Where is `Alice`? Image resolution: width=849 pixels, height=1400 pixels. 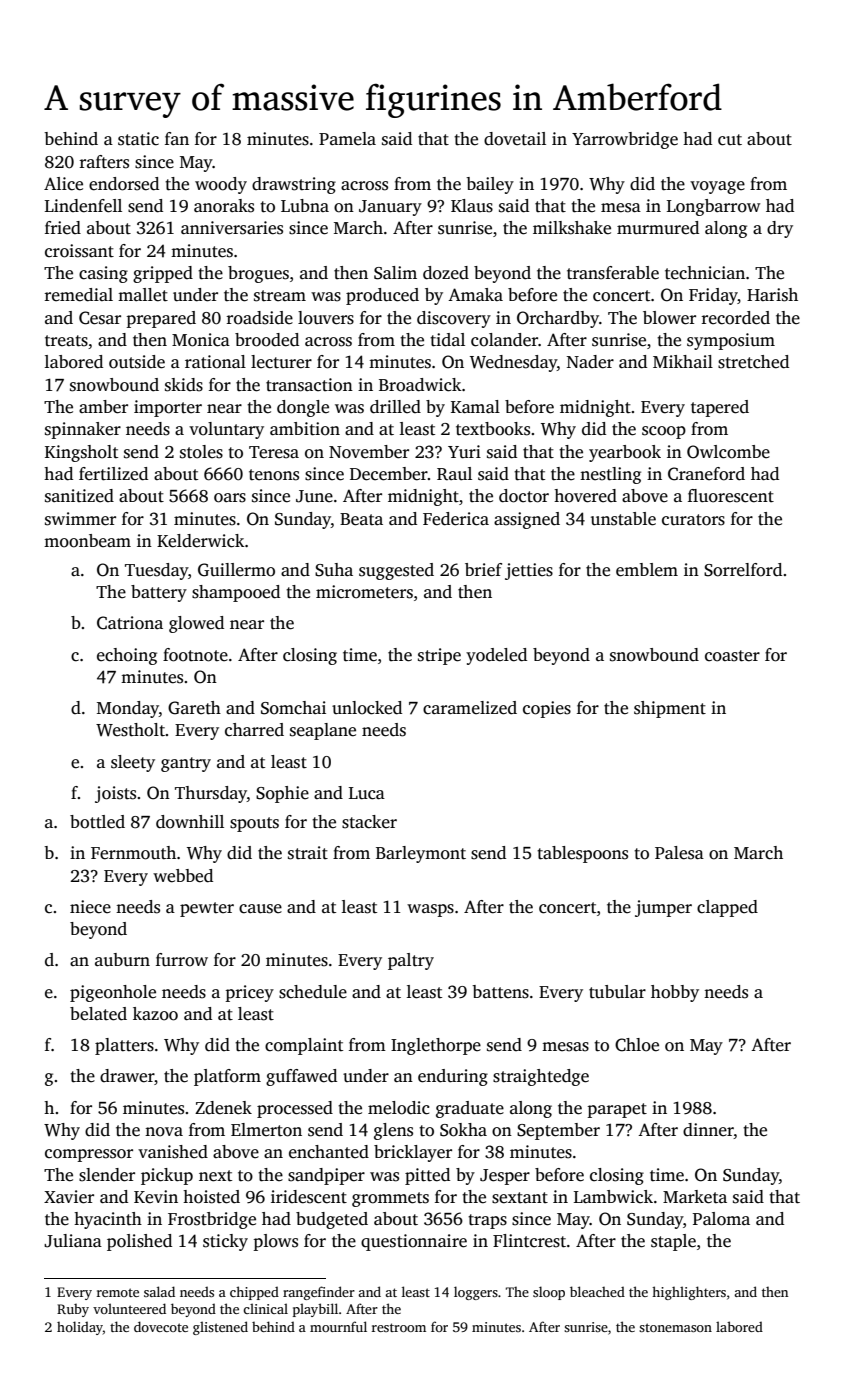 Alice is located at coordinates (63, 184).
